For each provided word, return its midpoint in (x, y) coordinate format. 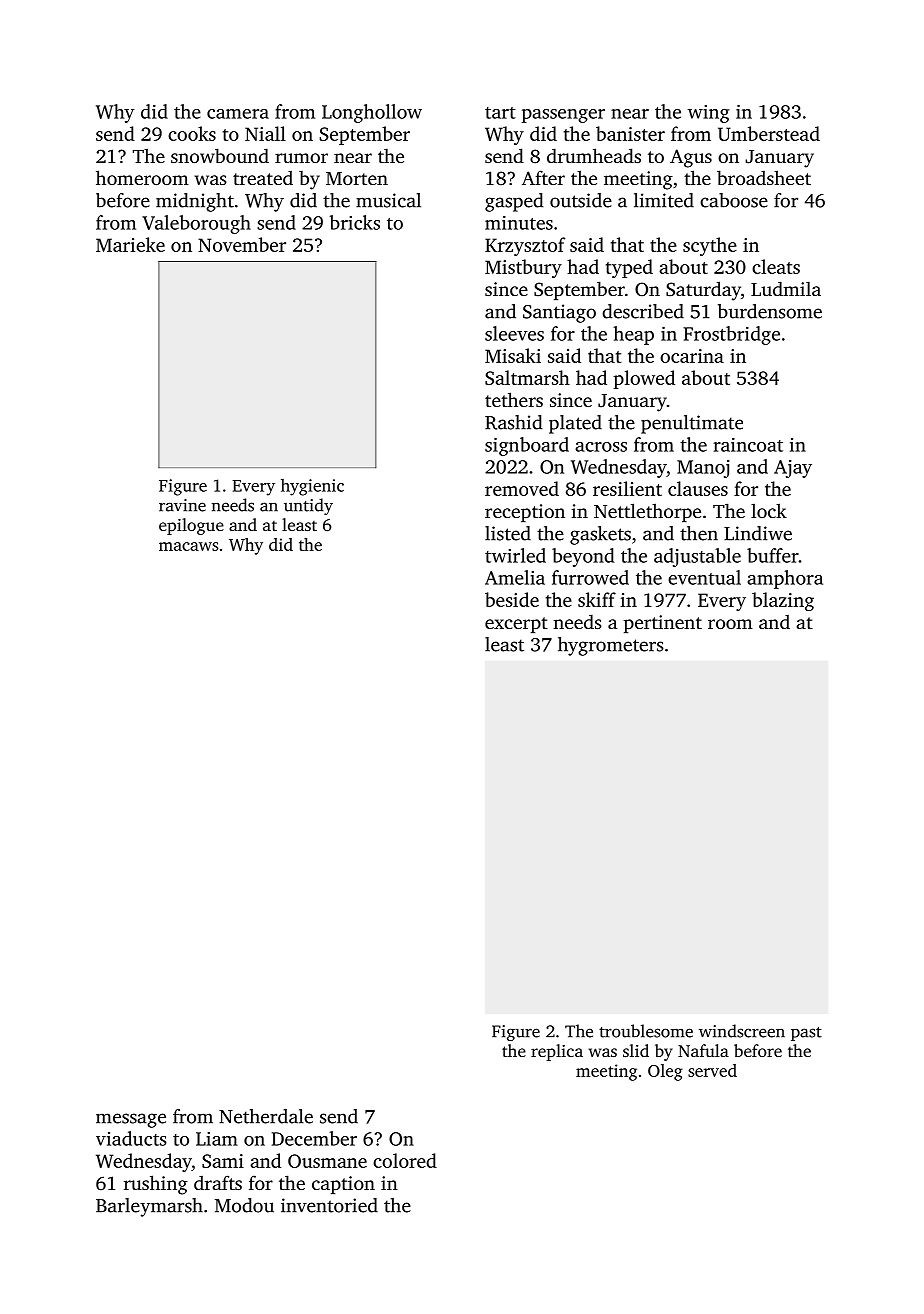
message (131, 1120)
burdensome (770, 311)
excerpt (516, 625)
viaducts (131, 1138)
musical (388, 200)
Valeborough (196, 224)
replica (557, 1052)
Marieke (130, 244)
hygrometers (611, 646)
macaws (188, 546)
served (712, 1070)
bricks (354, 222)
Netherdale (266, 1116)
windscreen (742, 1031)
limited (664, 200)
